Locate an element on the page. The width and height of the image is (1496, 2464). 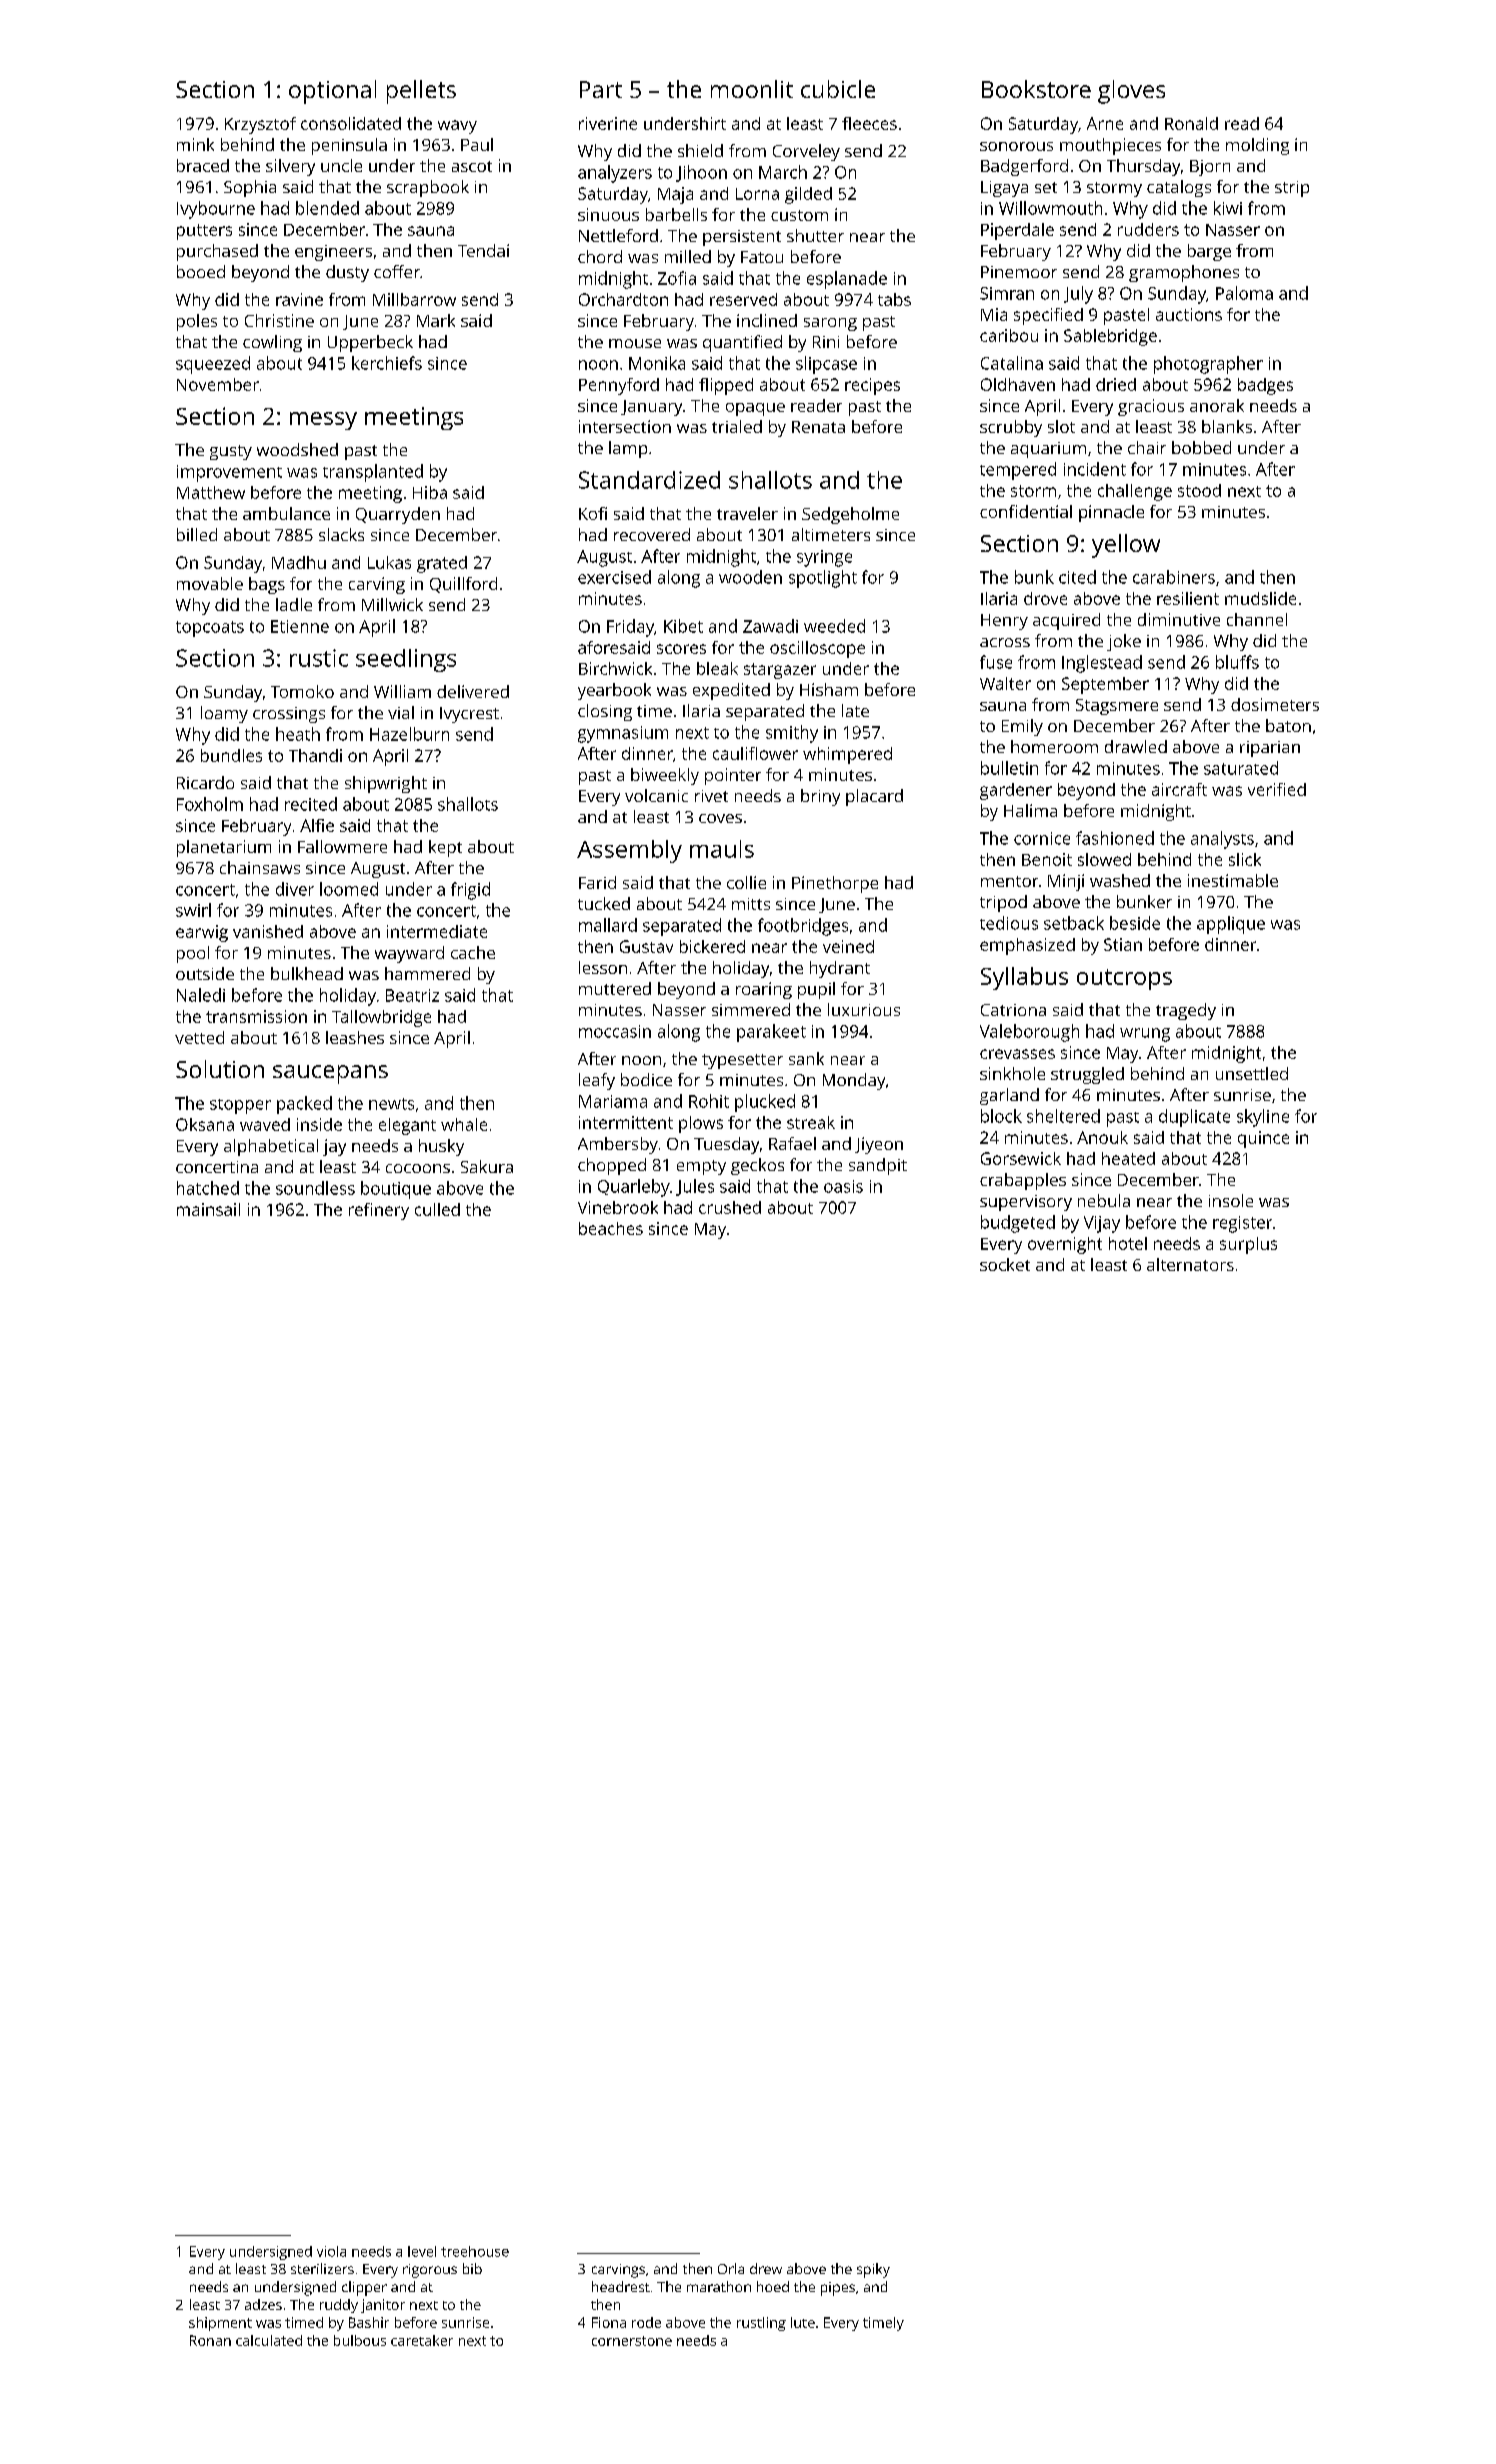
Ronald is located at coordinates (1191, 123).
